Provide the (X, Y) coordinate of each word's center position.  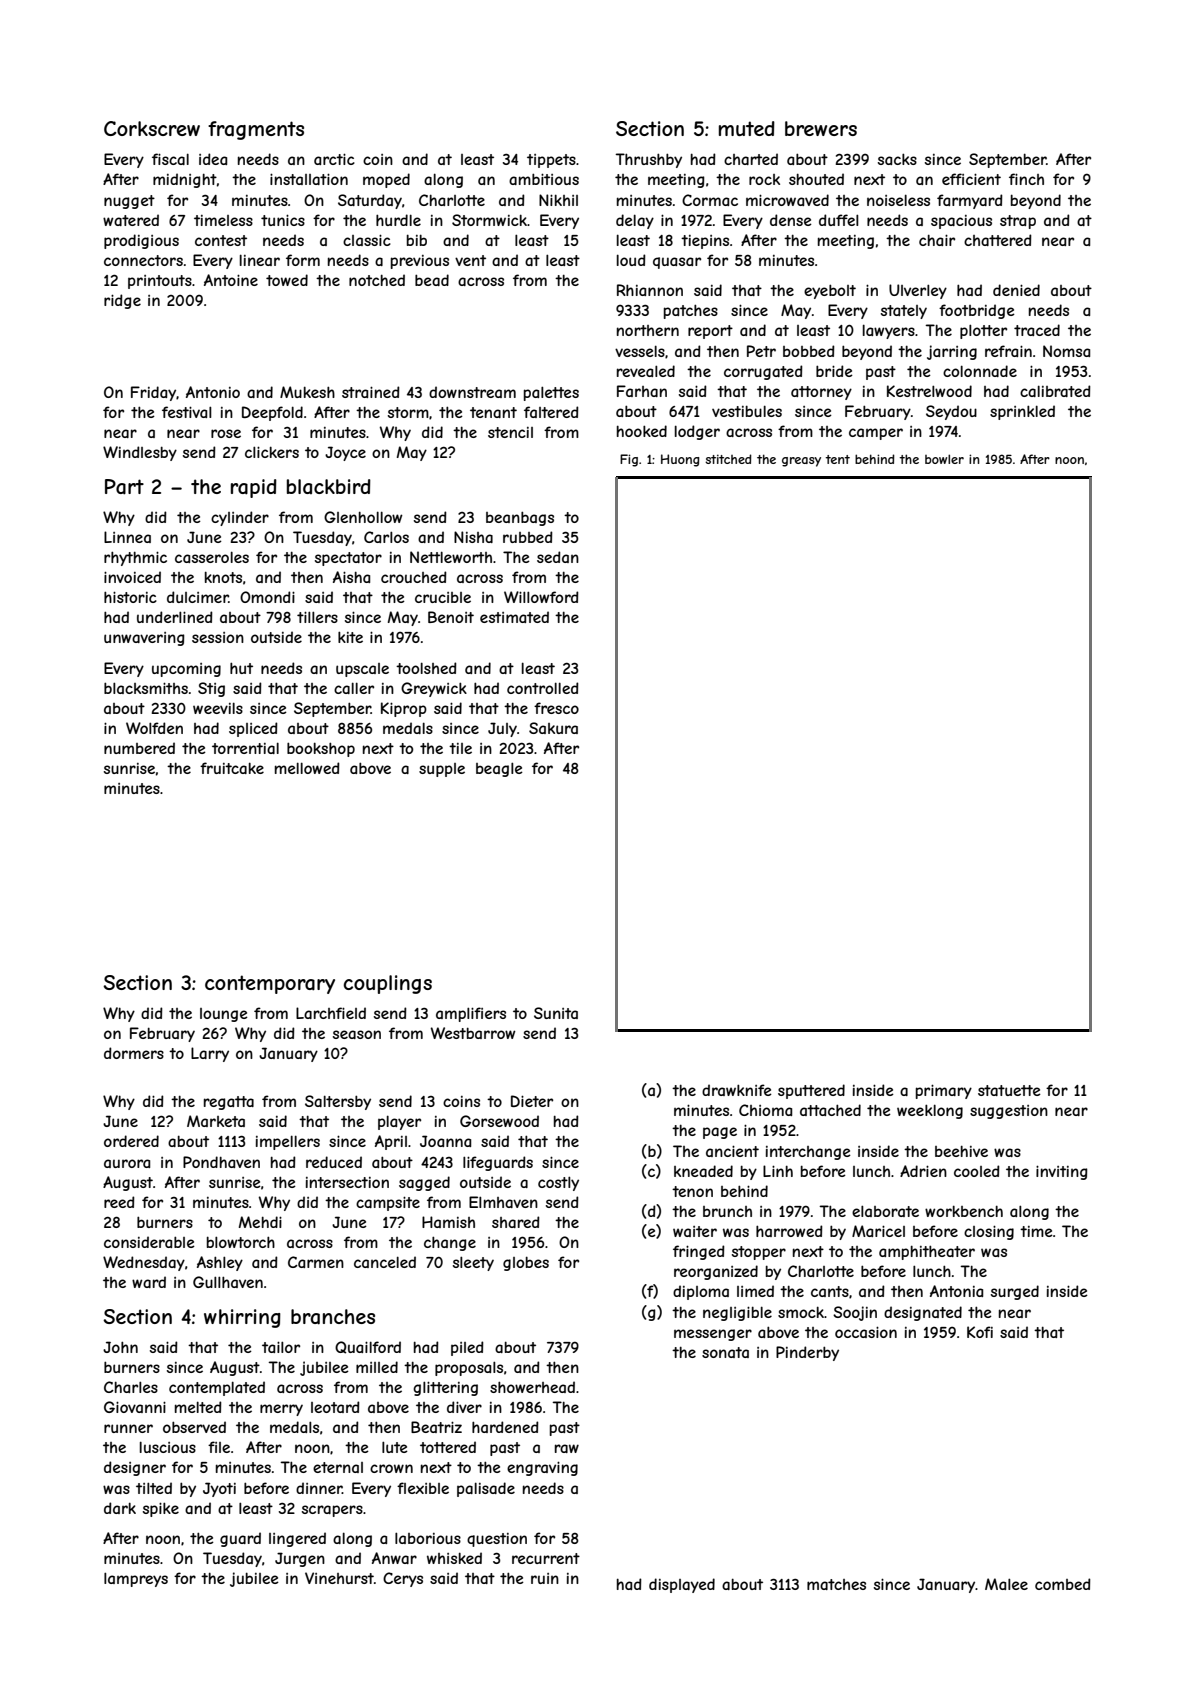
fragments (256, 130)
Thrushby (648, 160)
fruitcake (232, 768)
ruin (545, 1578)
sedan (558, 557)
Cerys (403, 1579)
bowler (944, 459)
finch (1026, 179)
